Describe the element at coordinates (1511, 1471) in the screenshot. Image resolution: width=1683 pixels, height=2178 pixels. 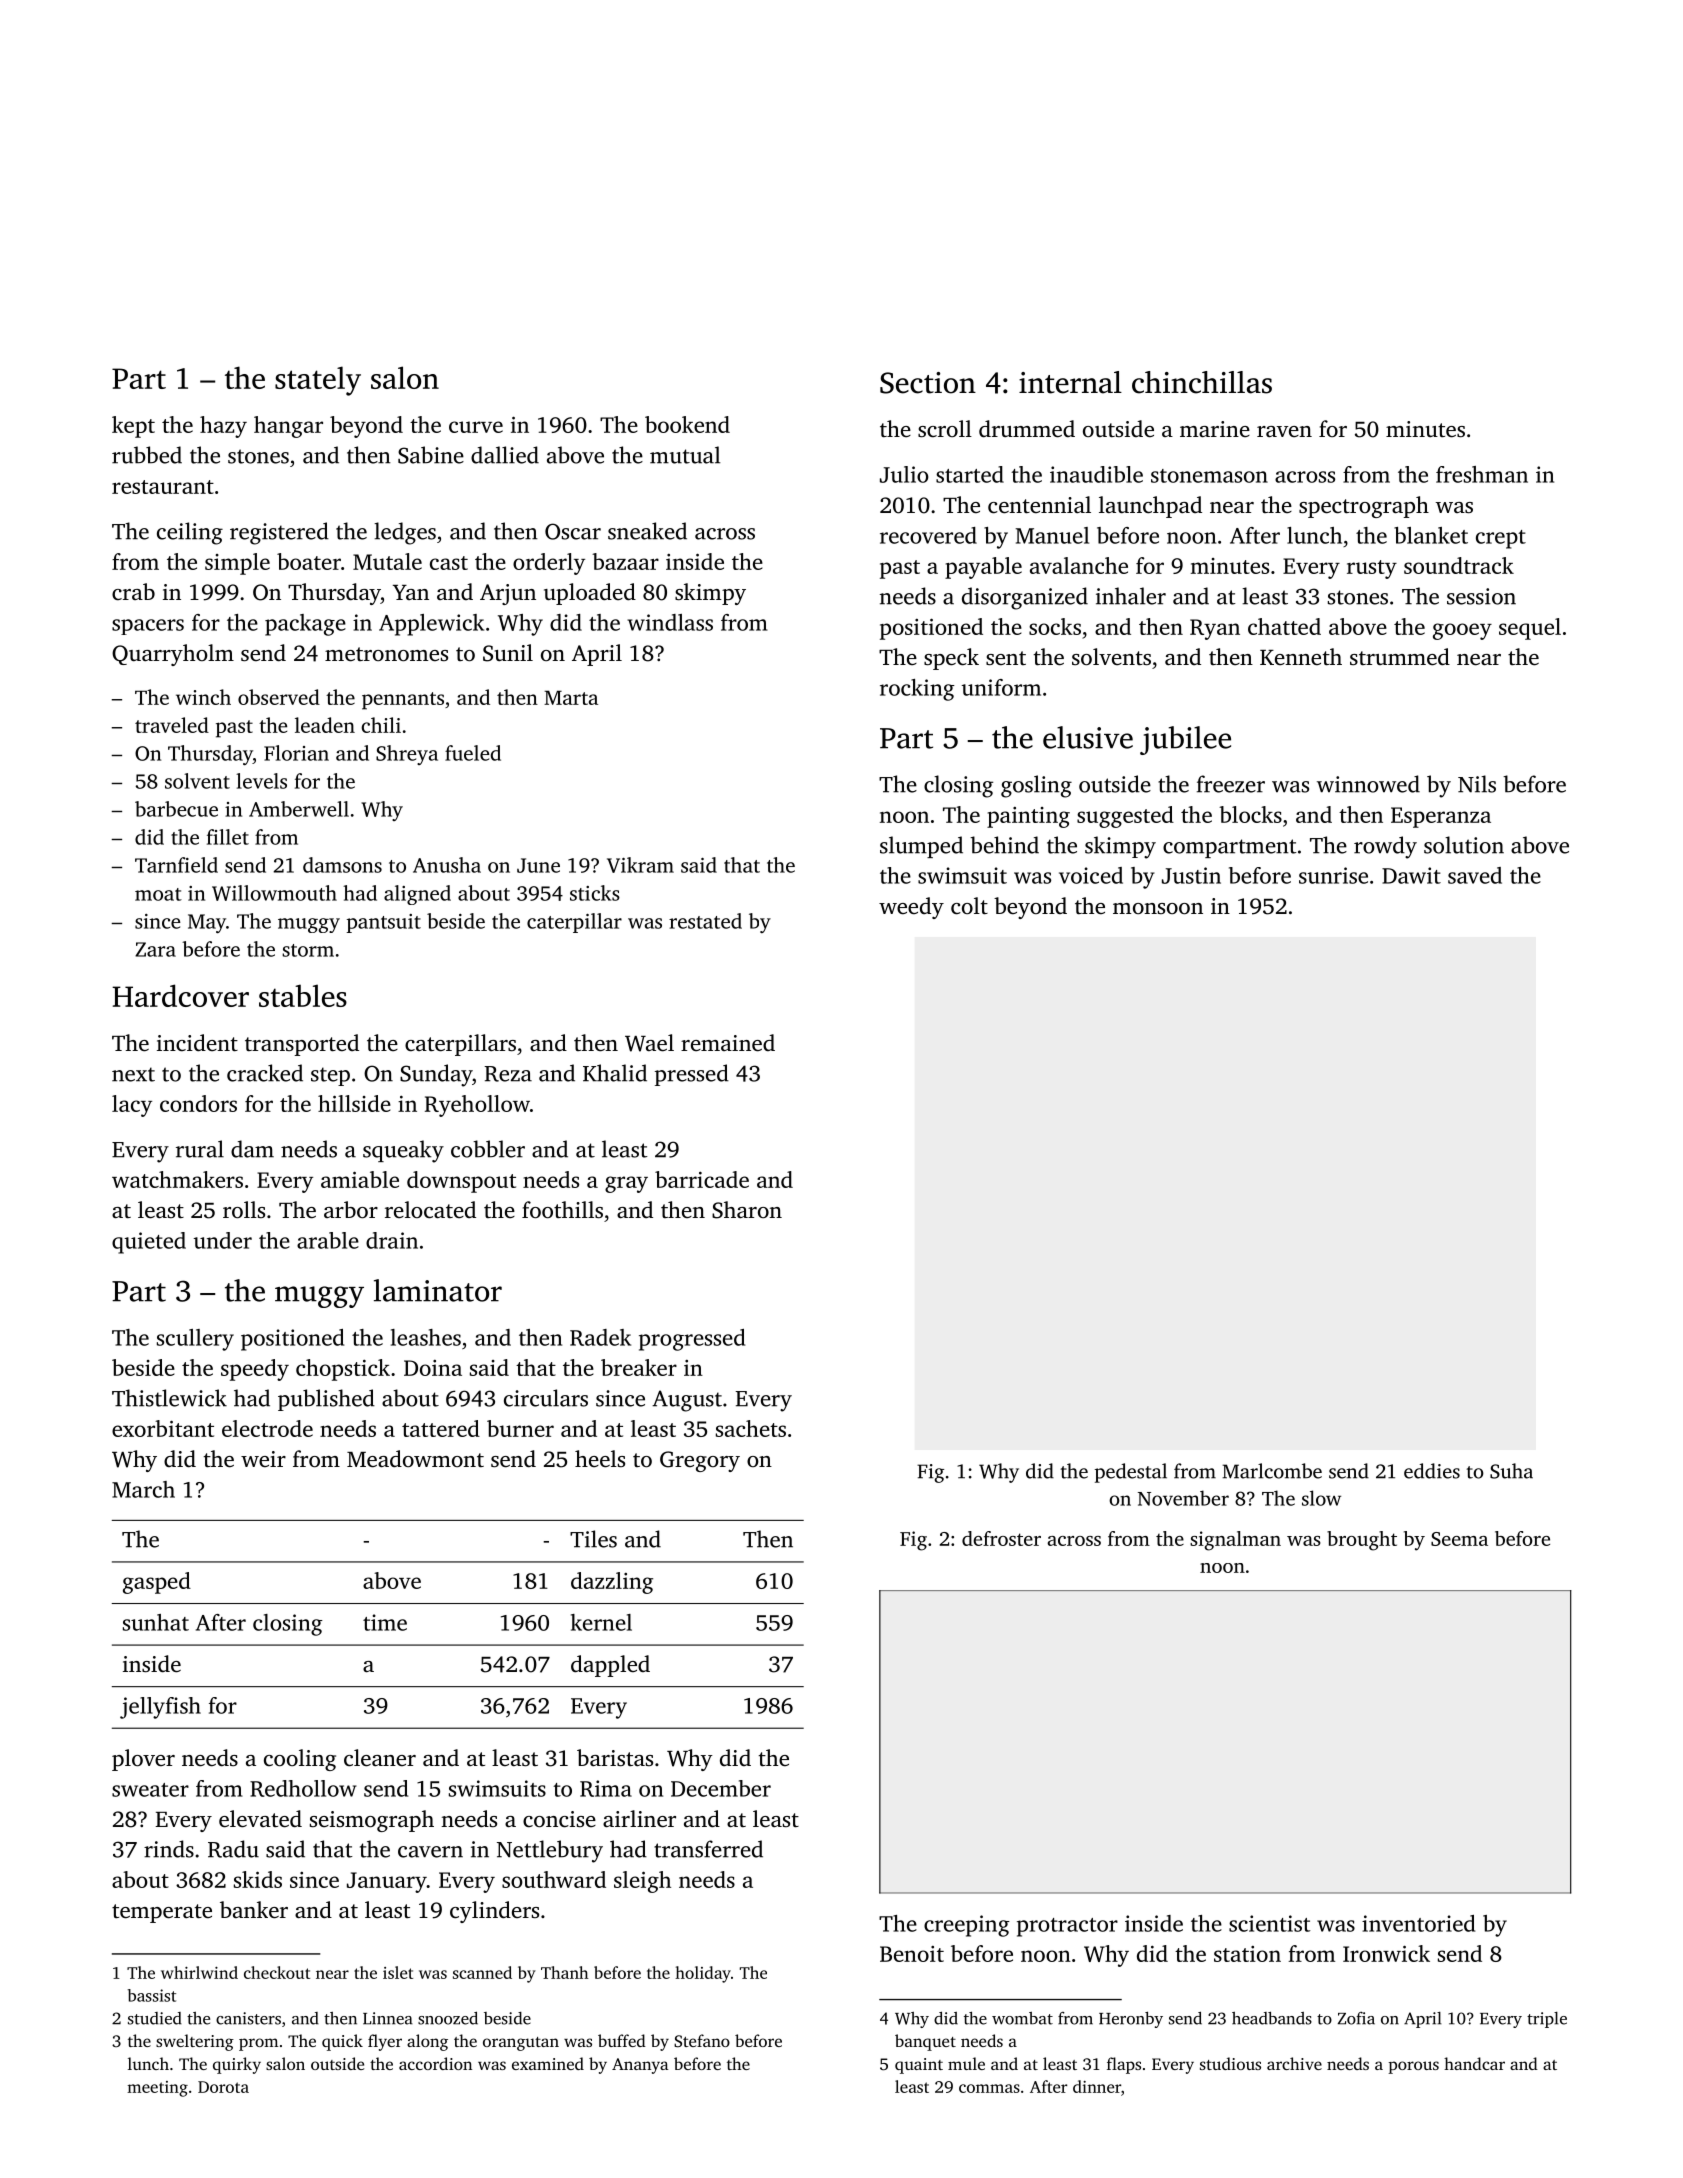
I see `Suha` at that location.
